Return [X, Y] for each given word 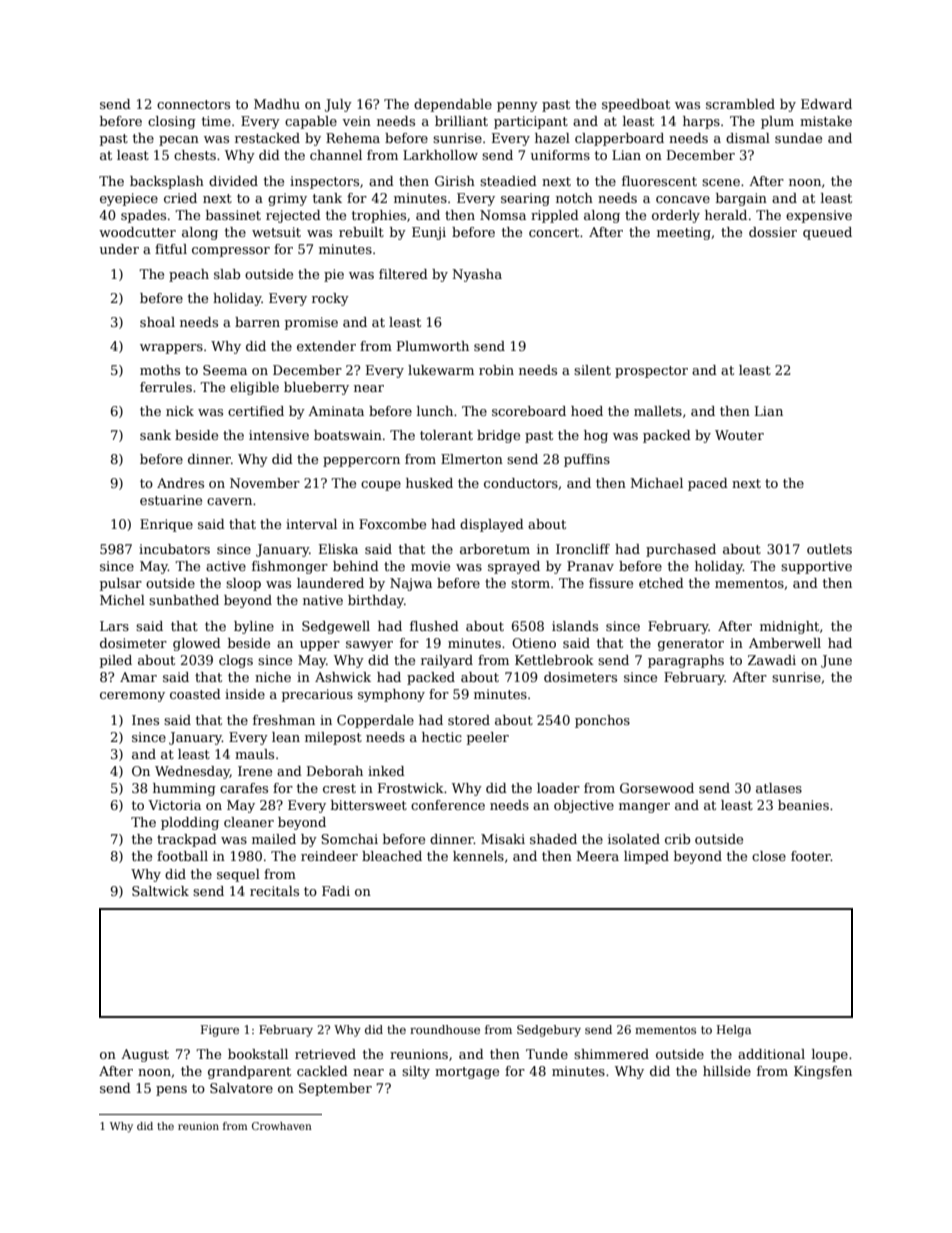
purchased [681, 550]
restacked [267, 138]
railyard [447, 661]
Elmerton [472, 459]
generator [691, 645]
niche [273, 677]
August [145, 1055]
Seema [225, 370]
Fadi [336, 891]
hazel [552, 138]
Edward [826, 104]
